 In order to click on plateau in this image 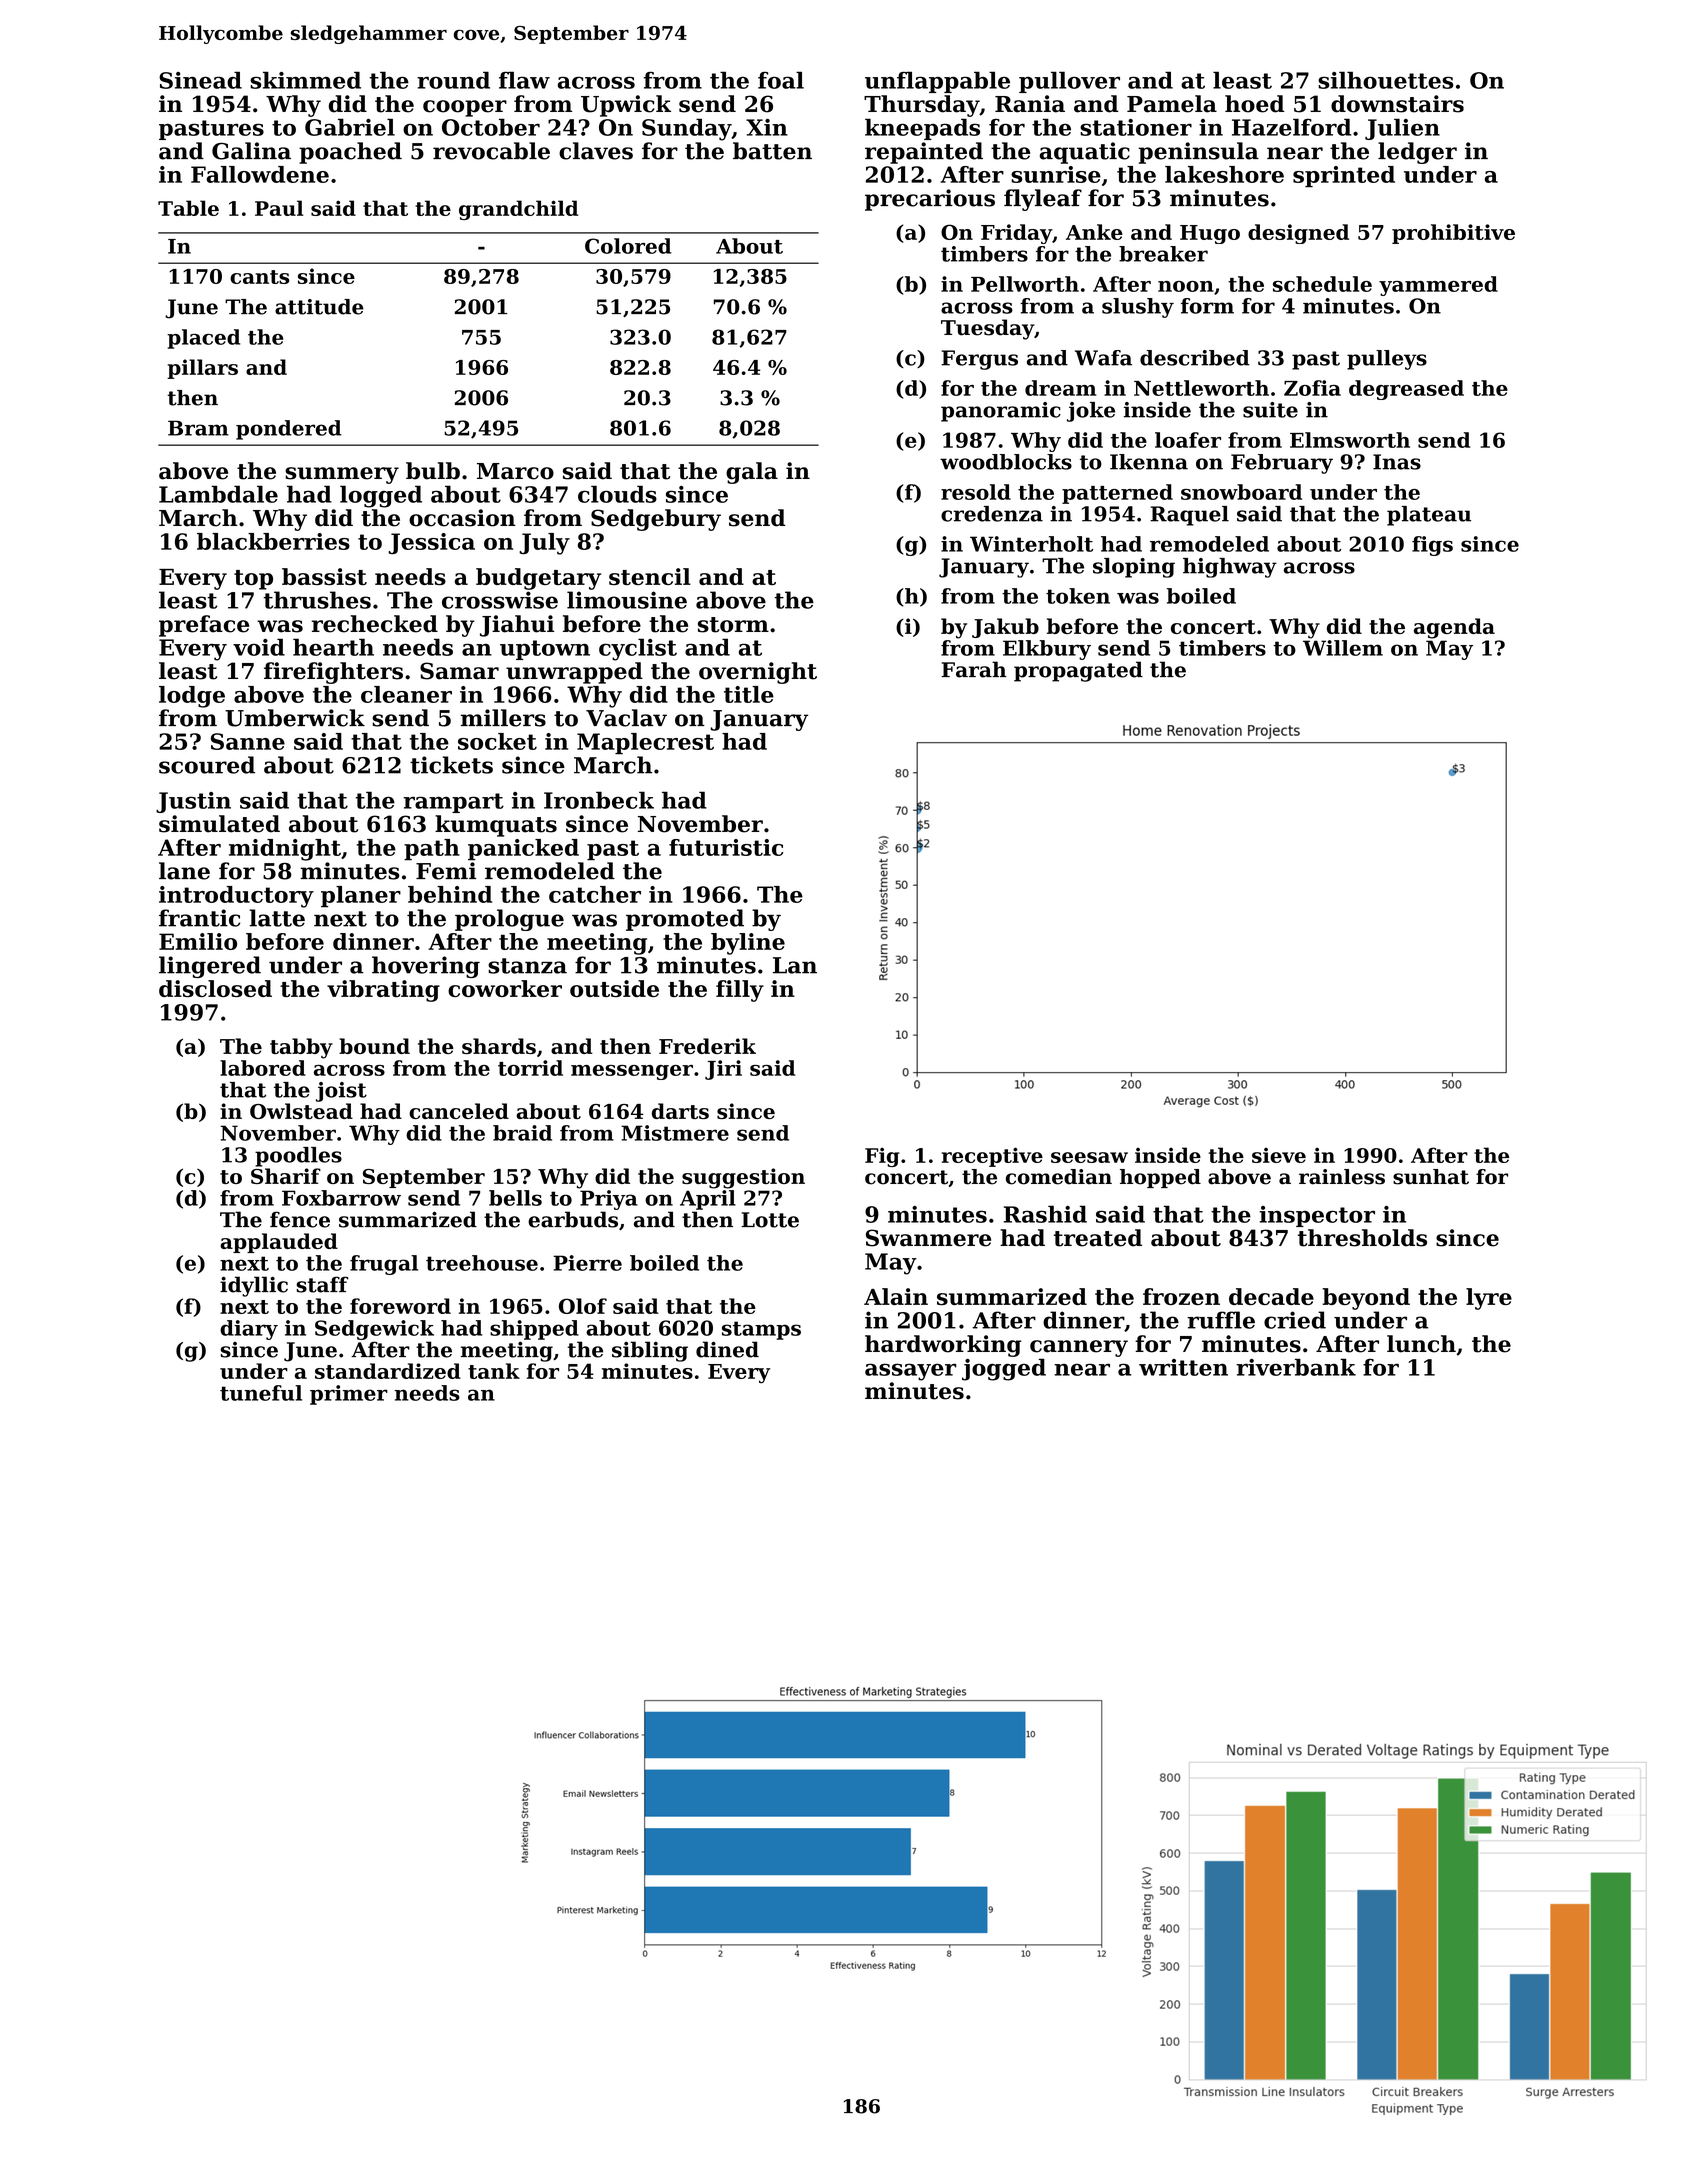, I will do `click(1429, 516)`.
